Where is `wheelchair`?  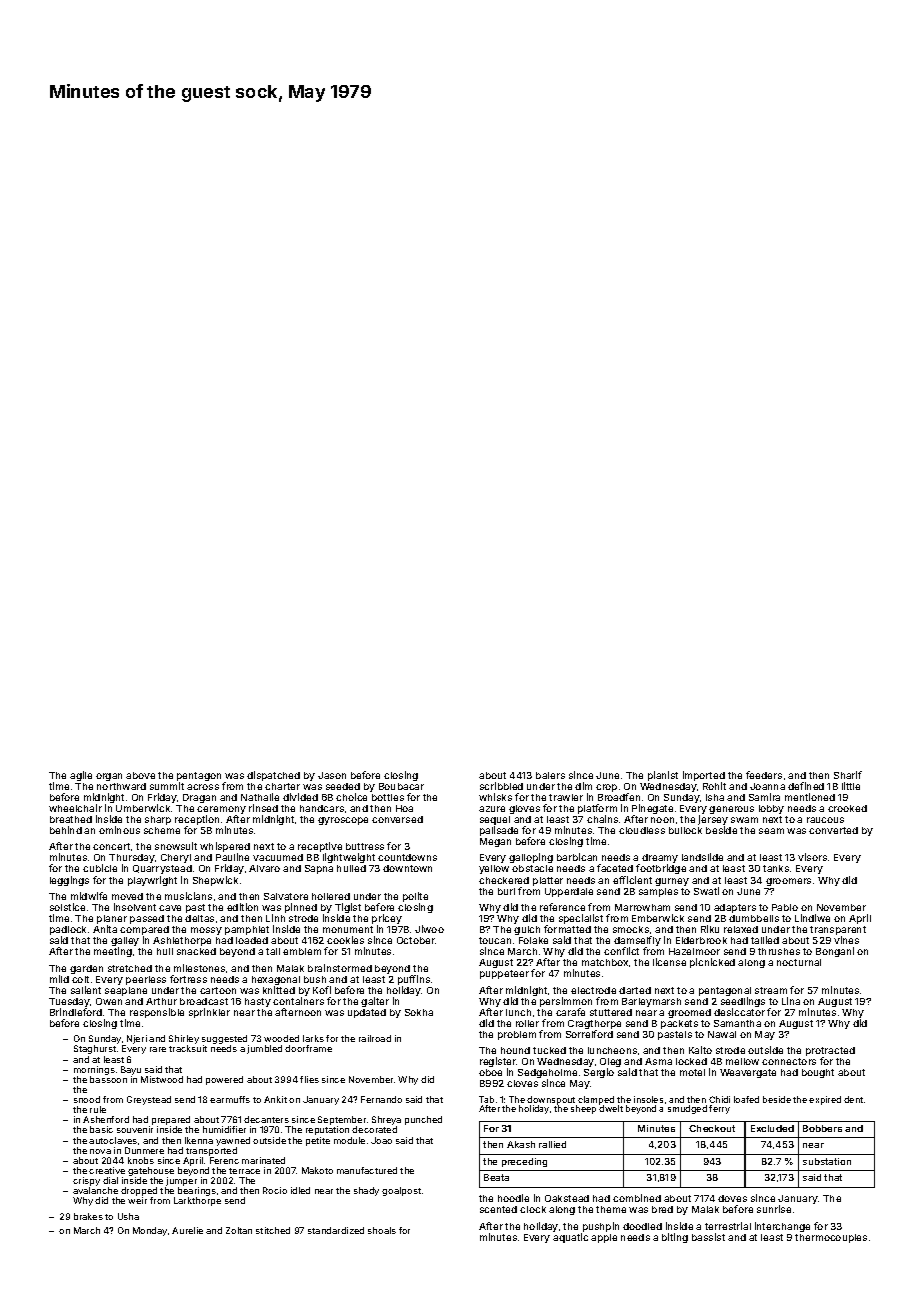
wheelchair is located at coordinates (75, 808).
